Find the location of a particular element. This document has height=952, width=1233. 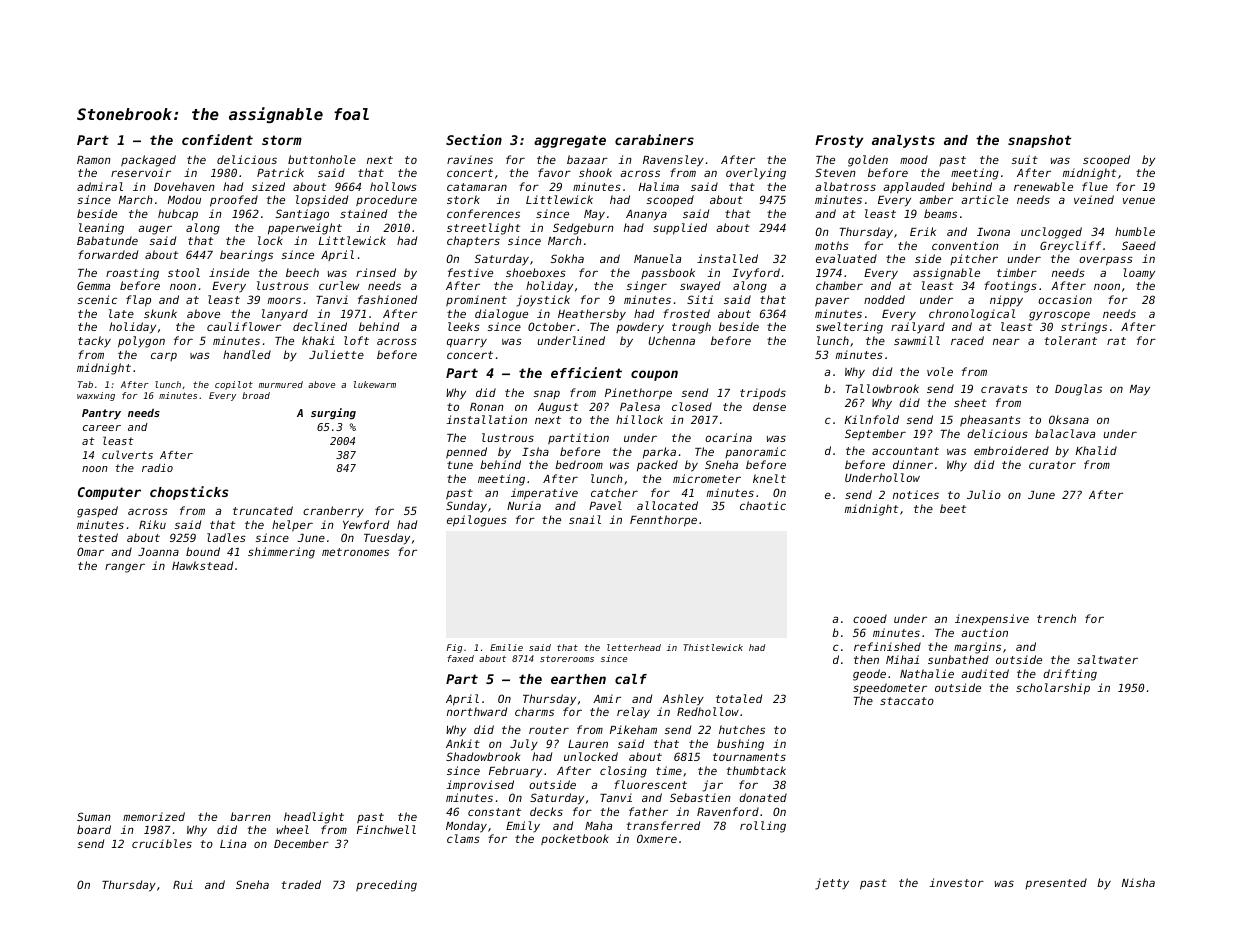

closed is located at coordinates (692, 406).
